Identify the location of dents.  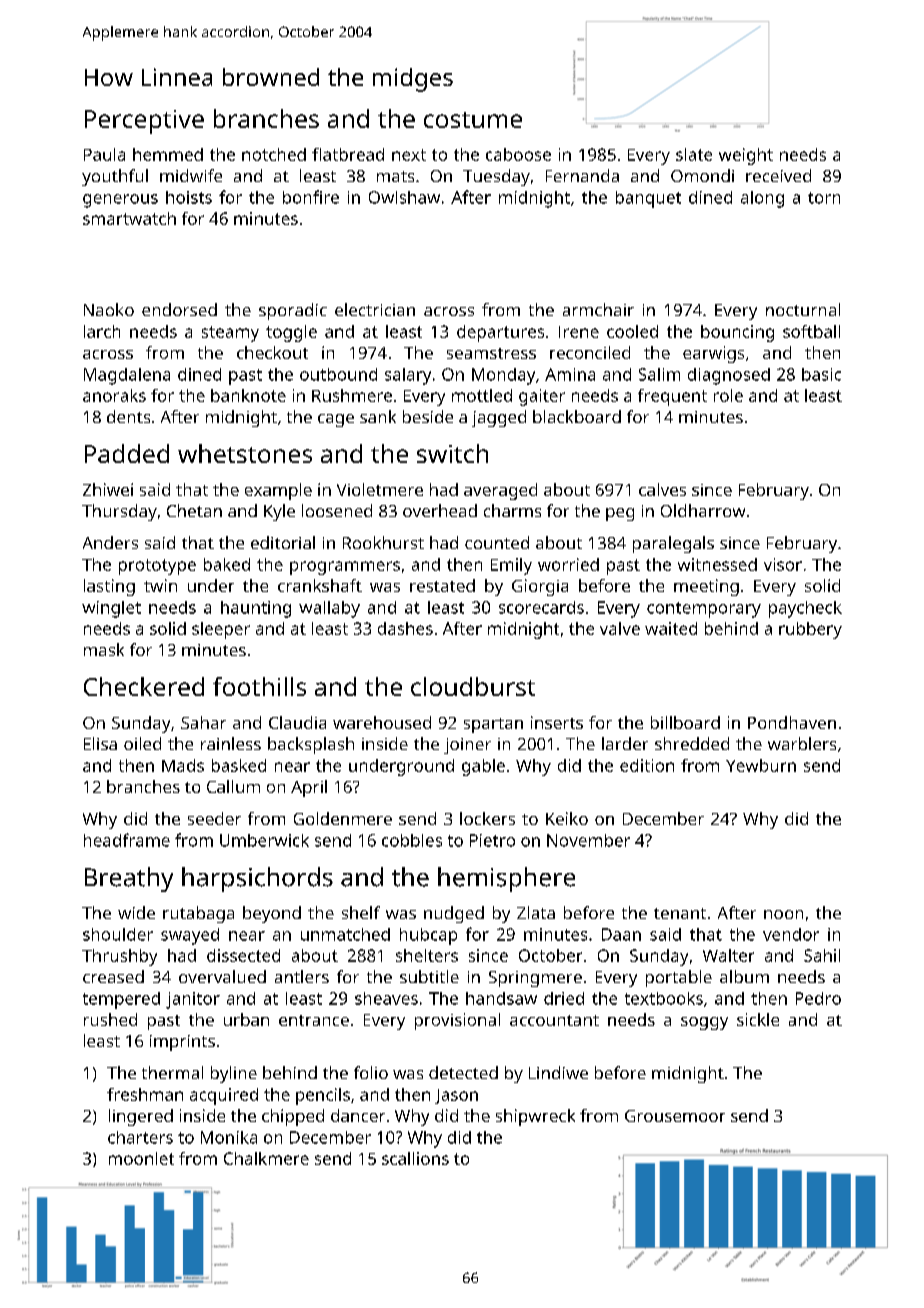
(128, 416).
